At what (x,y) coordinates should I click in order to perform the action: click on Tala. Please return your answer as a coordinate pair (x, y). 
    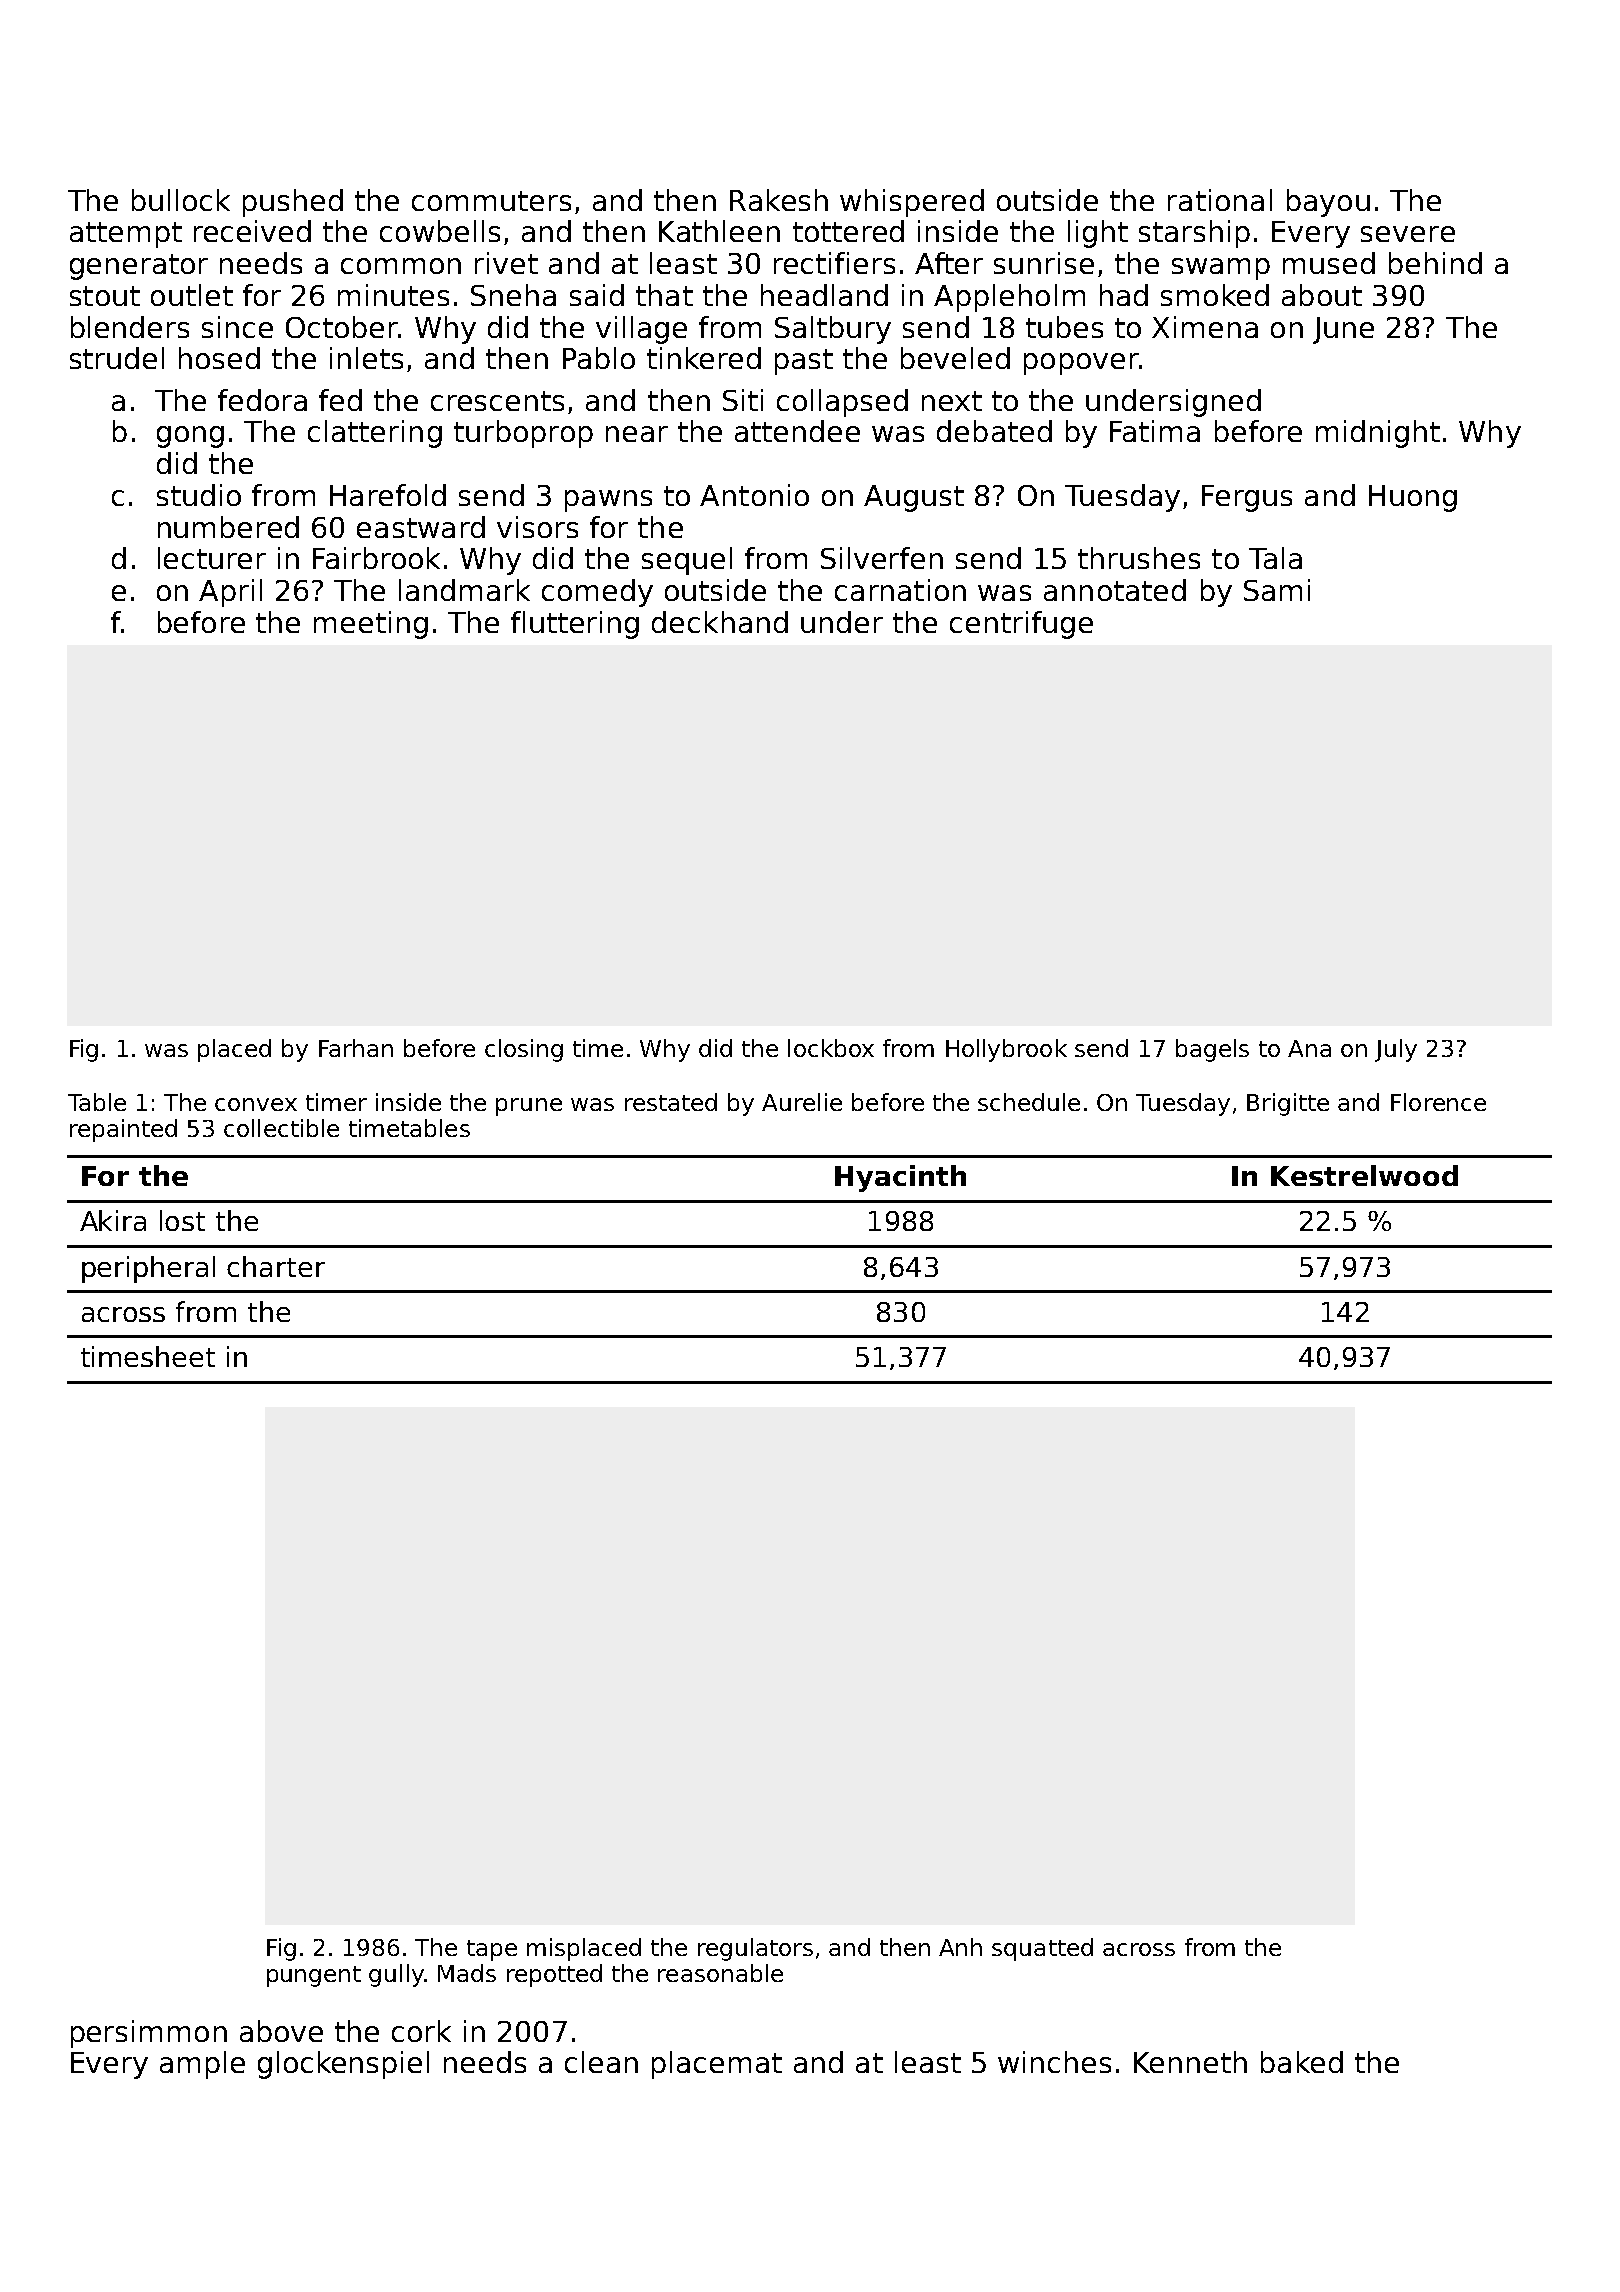
    Looking at the image, I should click on (1275, 558).
